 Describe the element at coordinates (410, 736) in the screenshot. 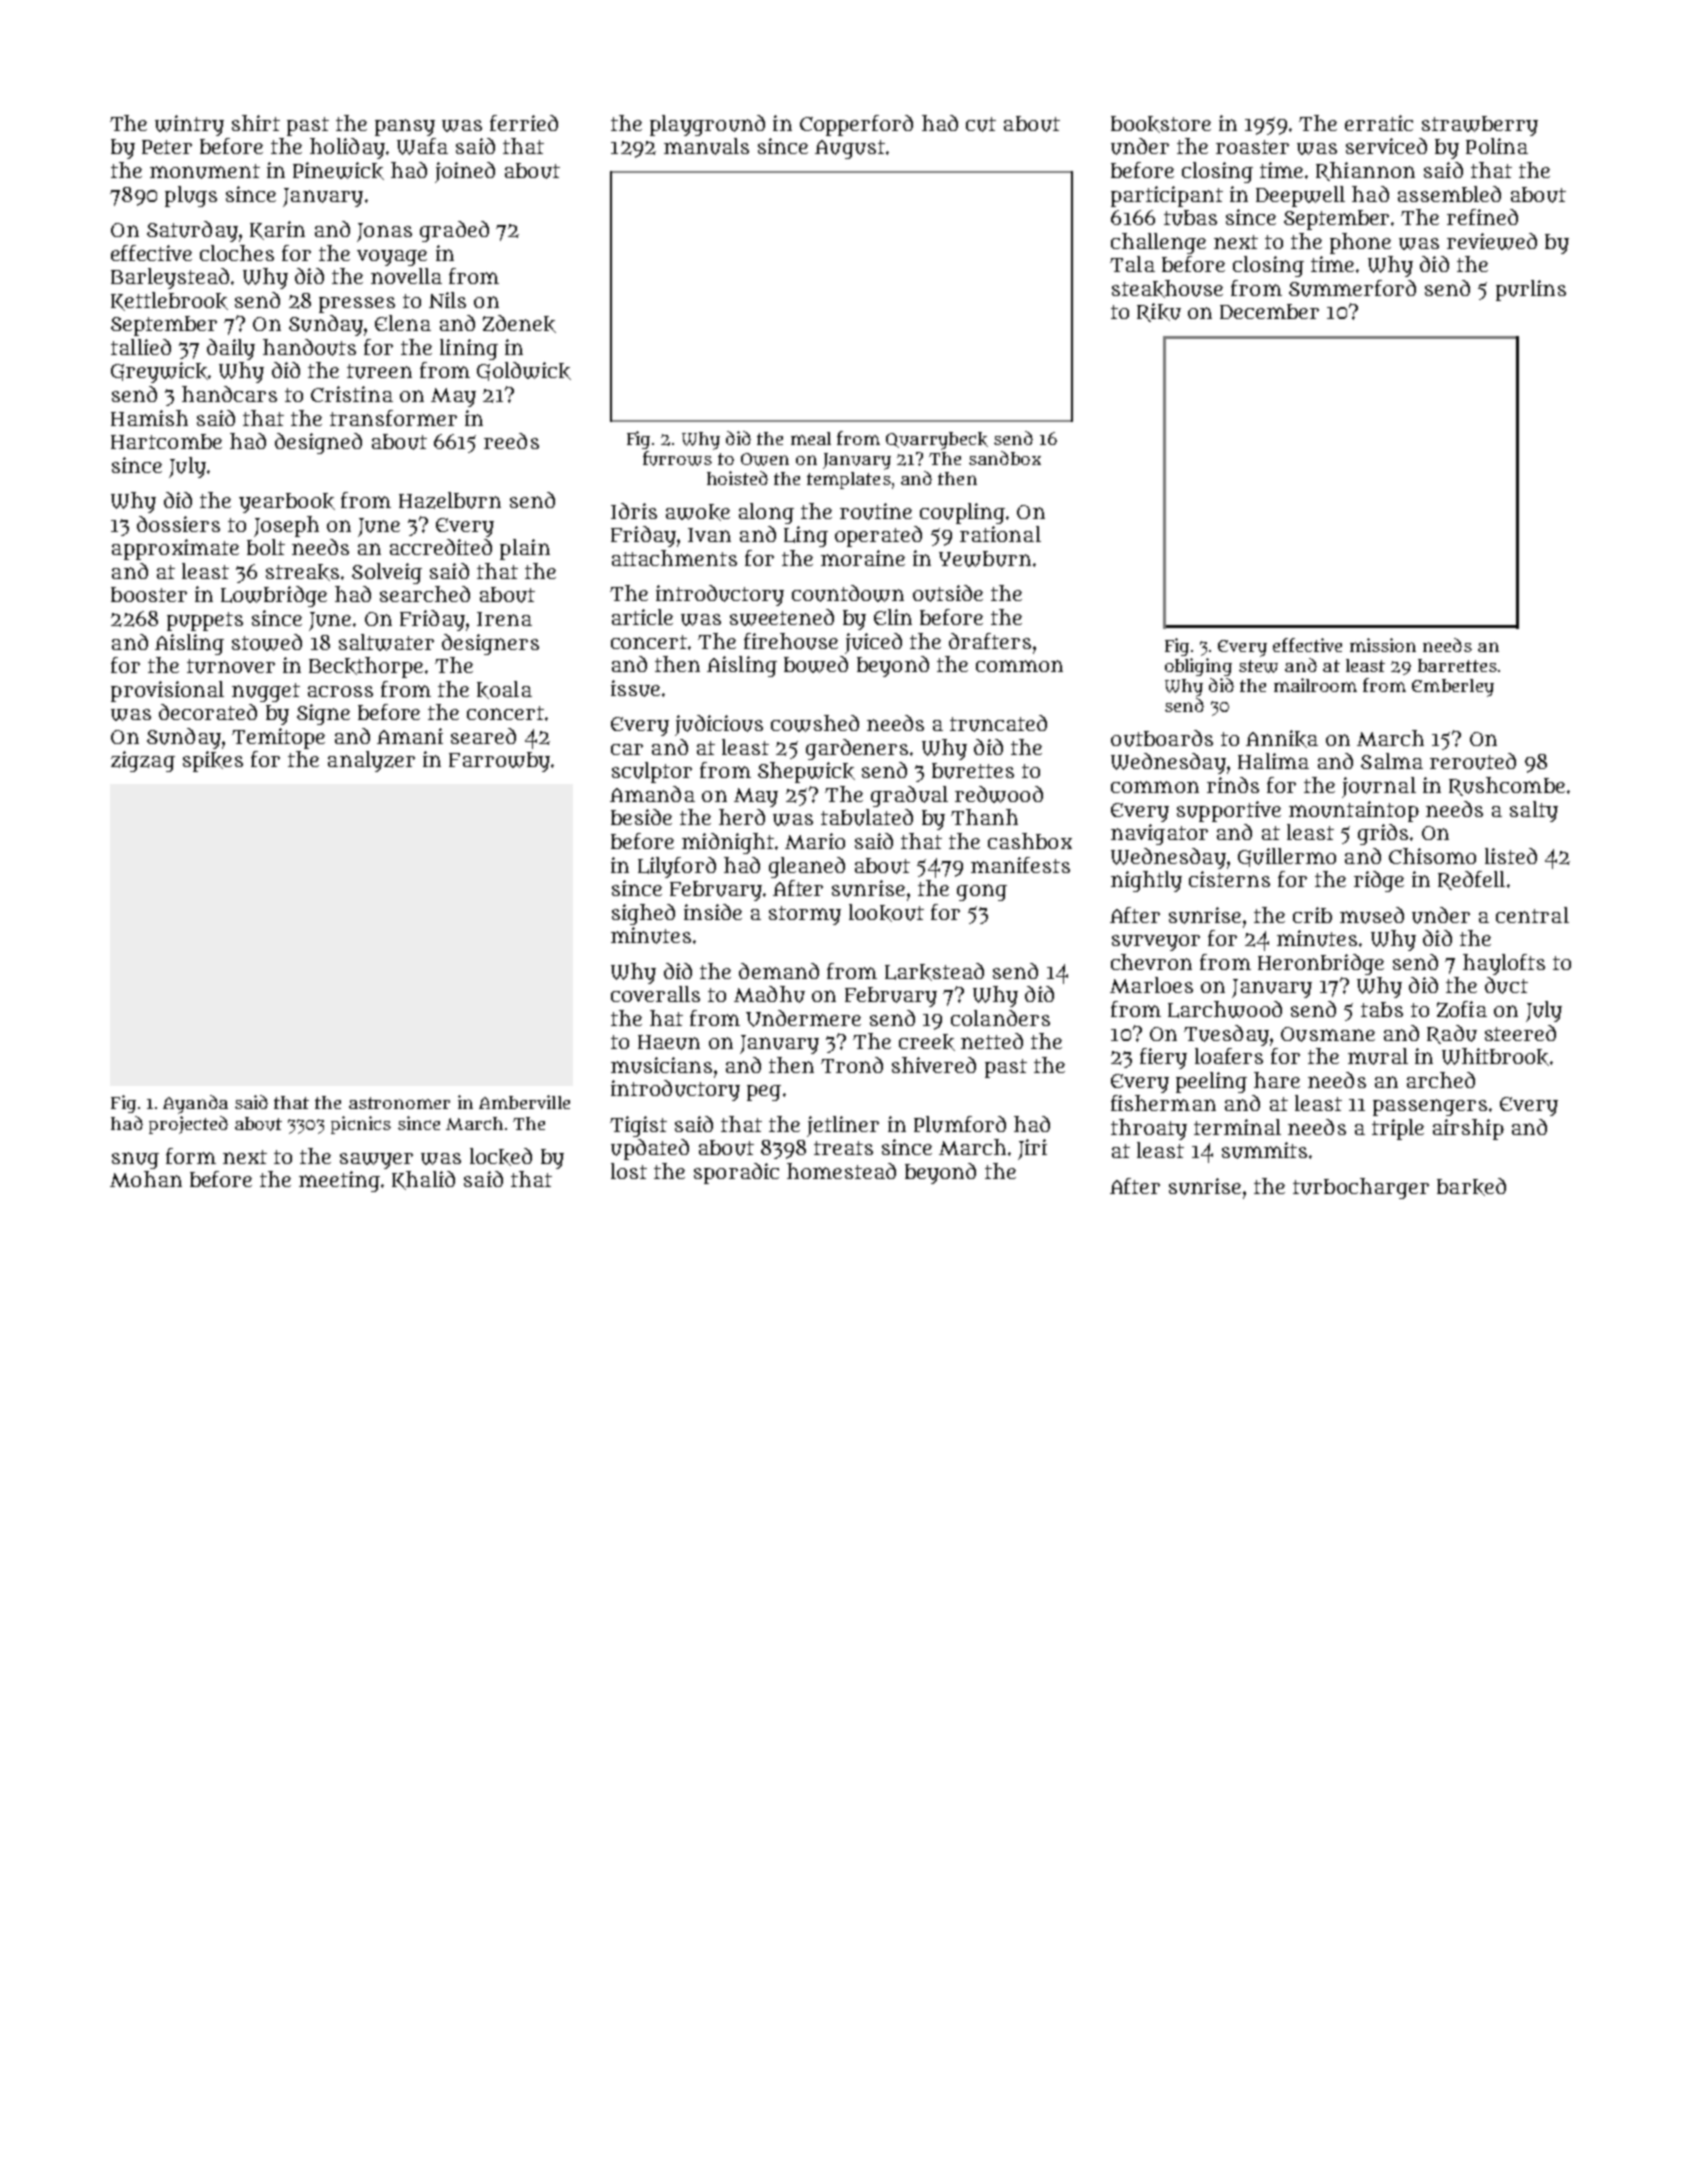

I see `Amani` at that location.
